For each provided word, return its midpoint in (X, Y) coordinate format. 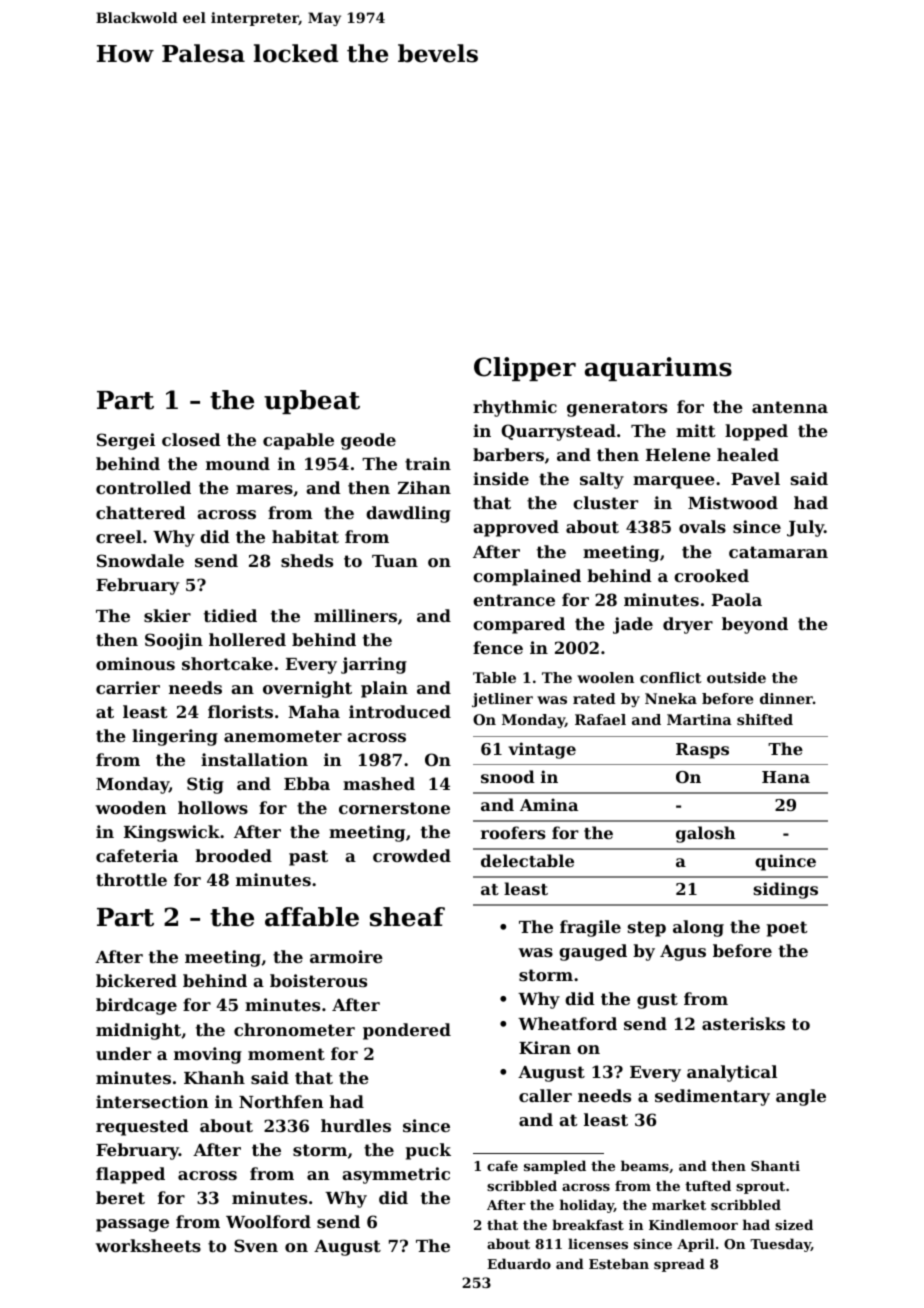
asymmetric (396, 1175)
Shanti (775, 1165)
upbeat (312, 402)
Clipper (525, 369)
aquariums (658, 369)
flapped (130, 1175)
